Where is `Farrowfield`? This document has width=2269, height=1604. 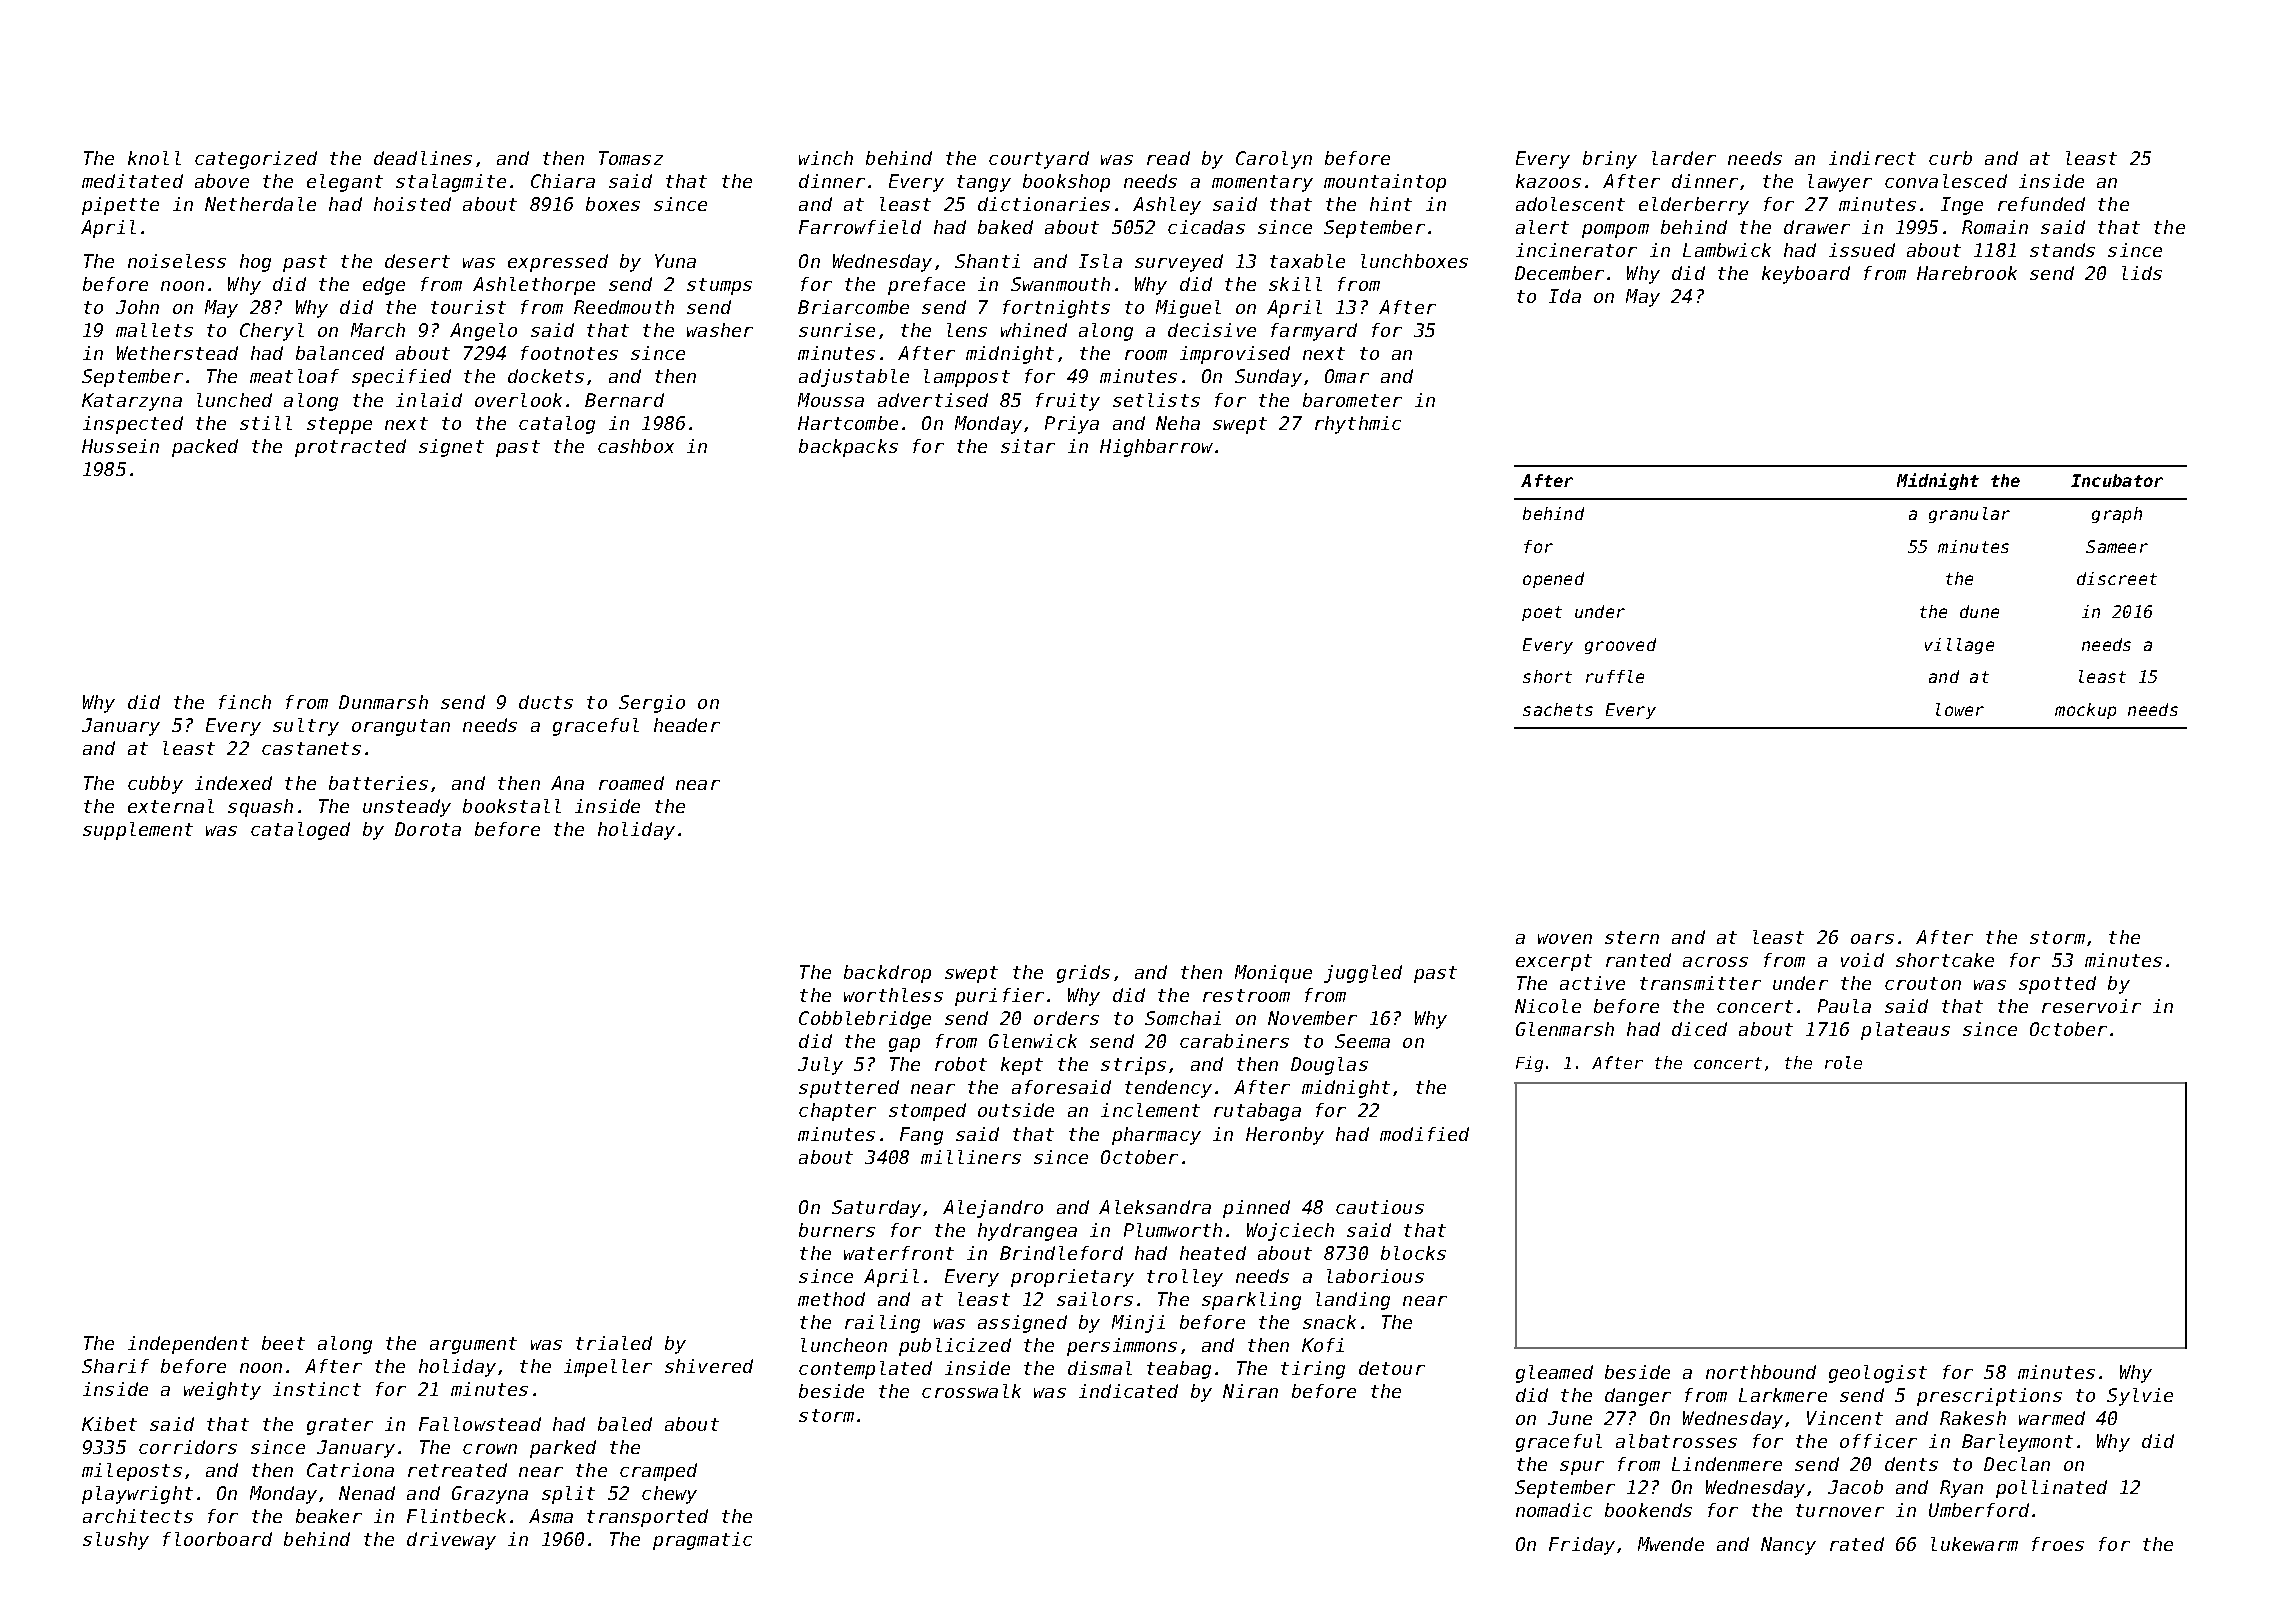 Farrowfield is located at coordinates (860, 227).
